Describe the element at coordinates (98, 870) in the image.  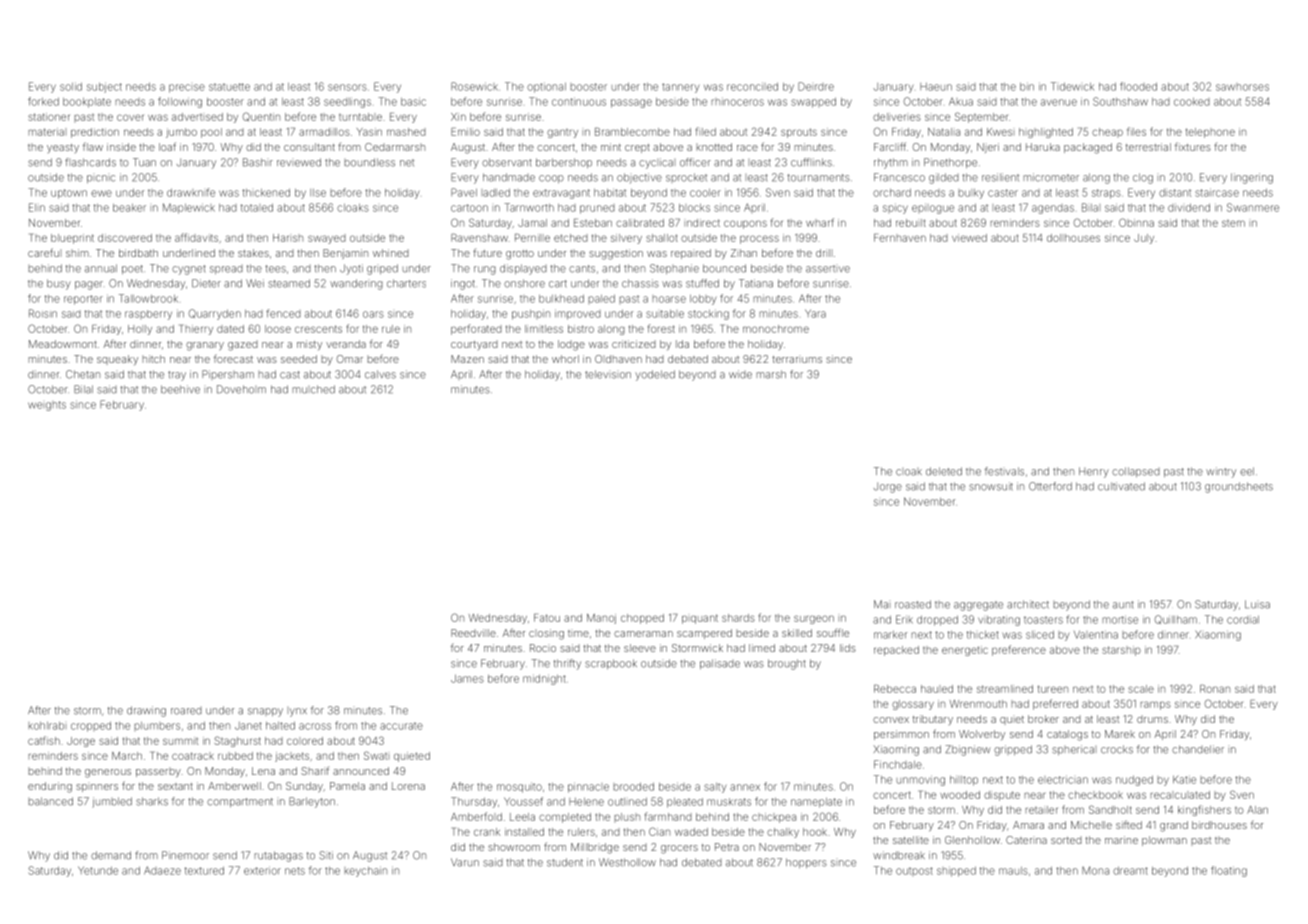
I see `Yetunde` at that location.
